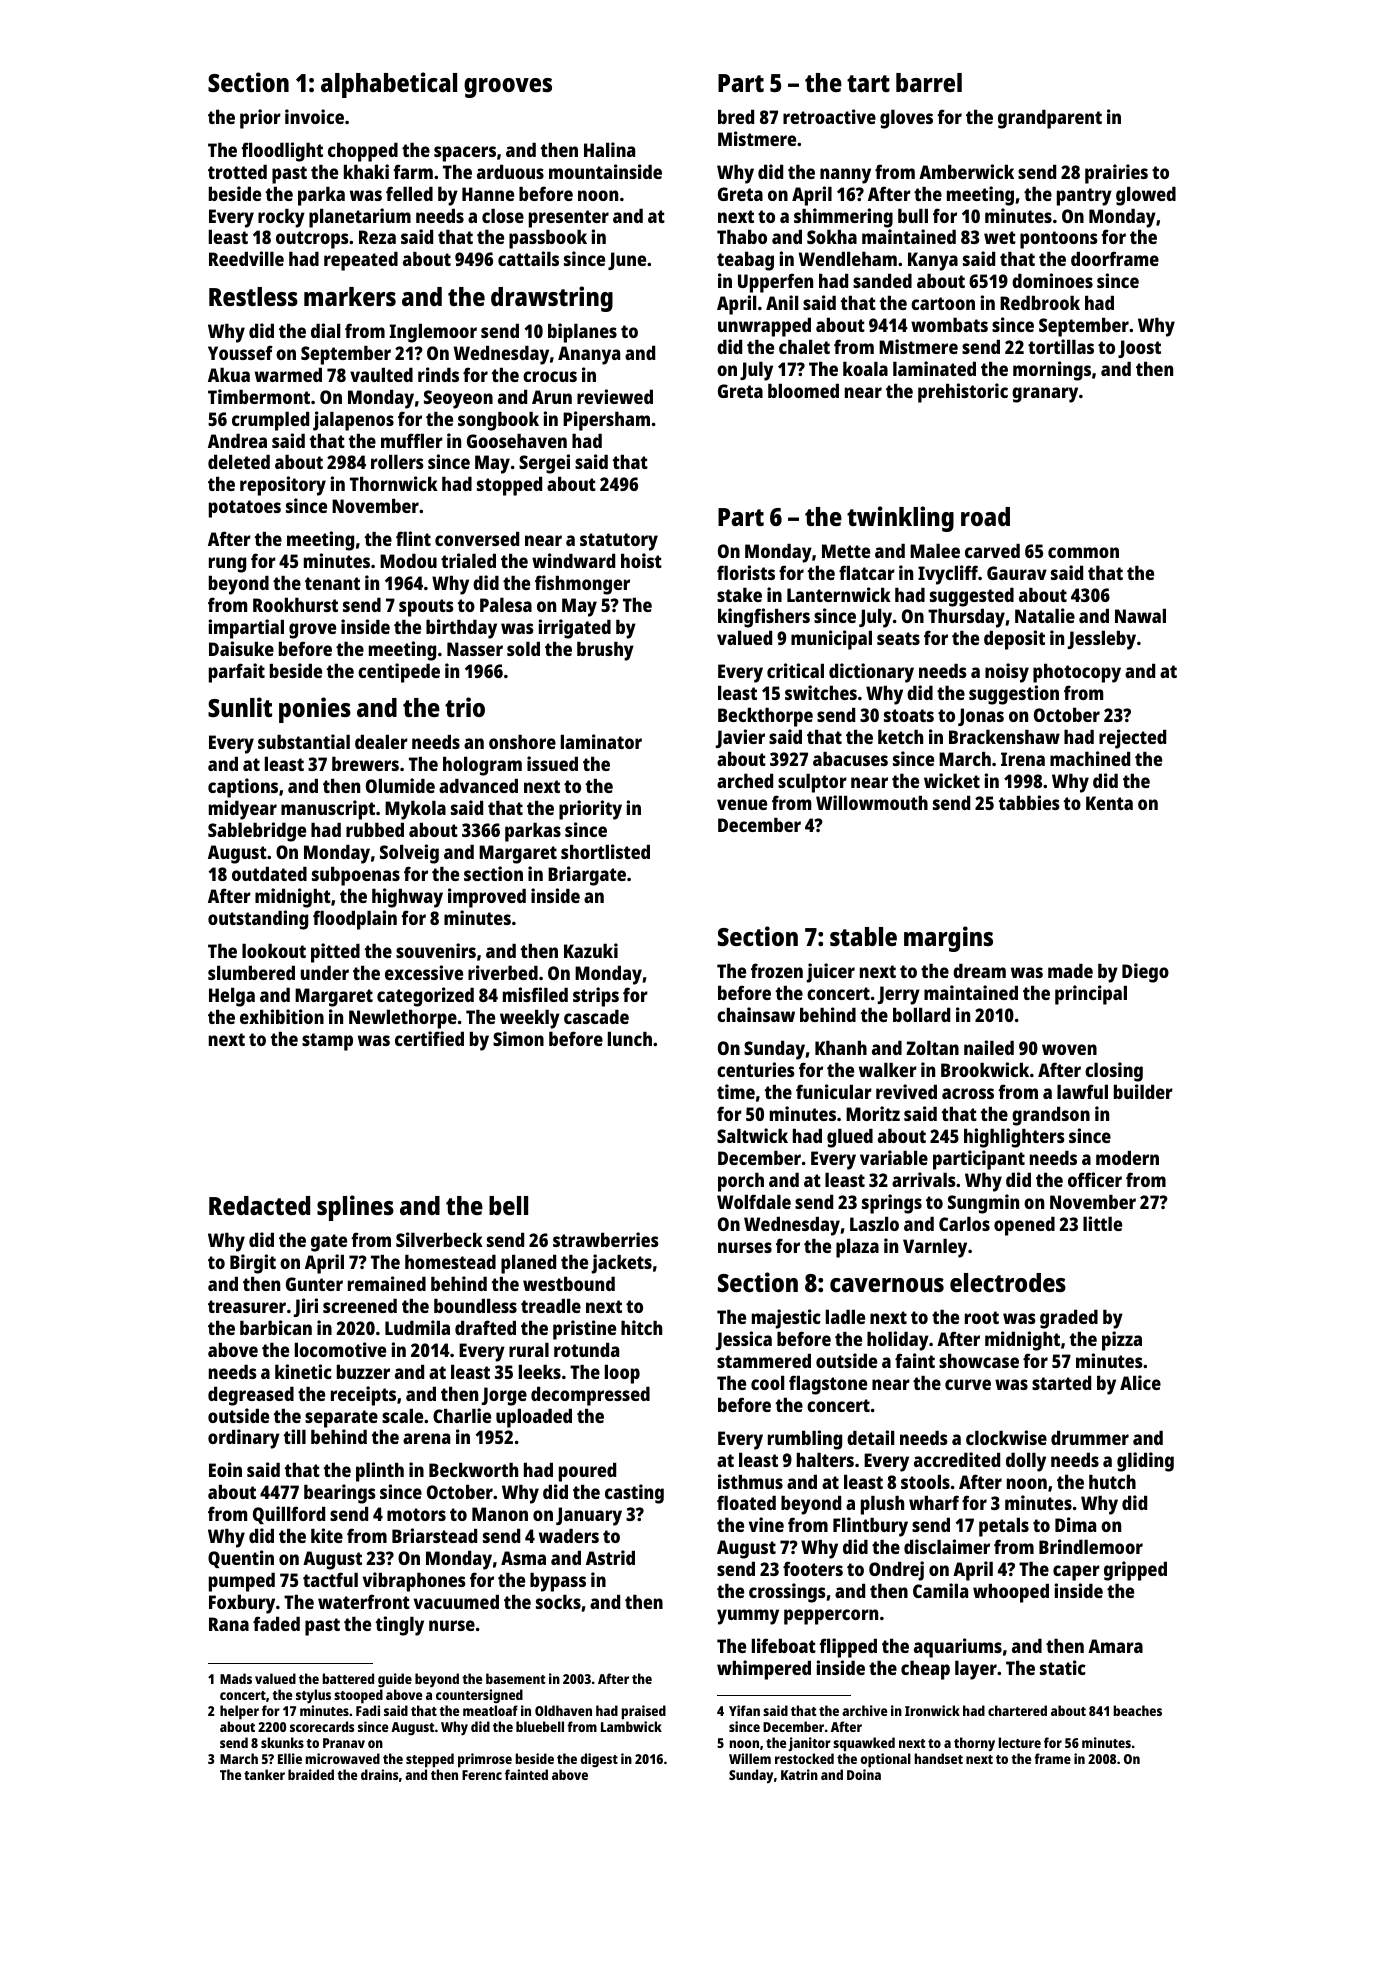 The height and width of the image is (1969, 1386). Describe the element at coordinates (270, 421) in the image. I see `crumpled` at that location.
